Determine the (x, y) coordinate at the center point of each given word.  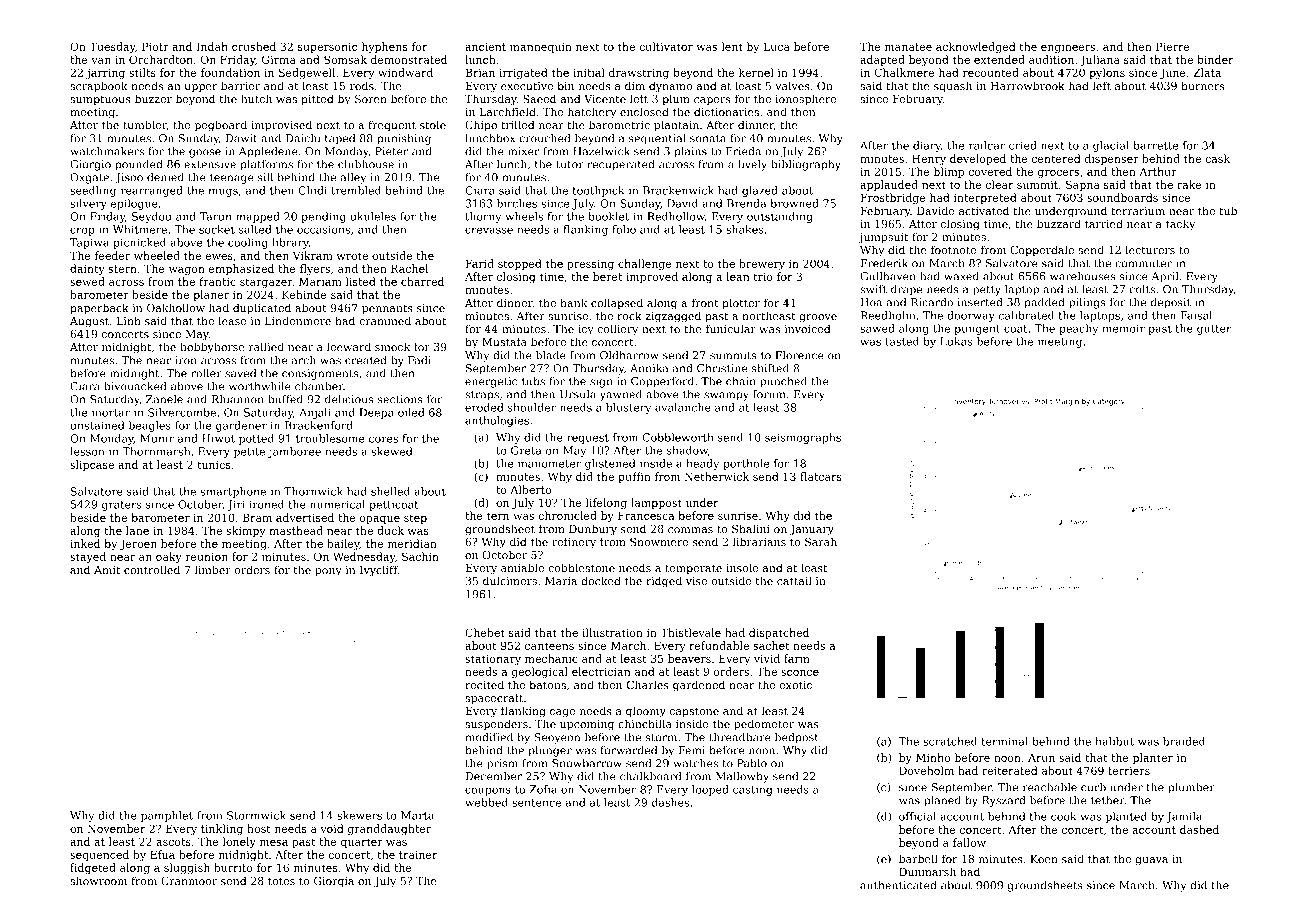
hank (574, 302)
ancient (485, 47)
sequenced (99, 855)
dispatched (779, 633)
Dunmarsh (927, 871)
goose (205, 153)
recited (484, 684)
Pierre (1172, 46)
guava (1151, 861)
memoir (1123, 328)
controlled (152, 569)
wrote (352, 256)
